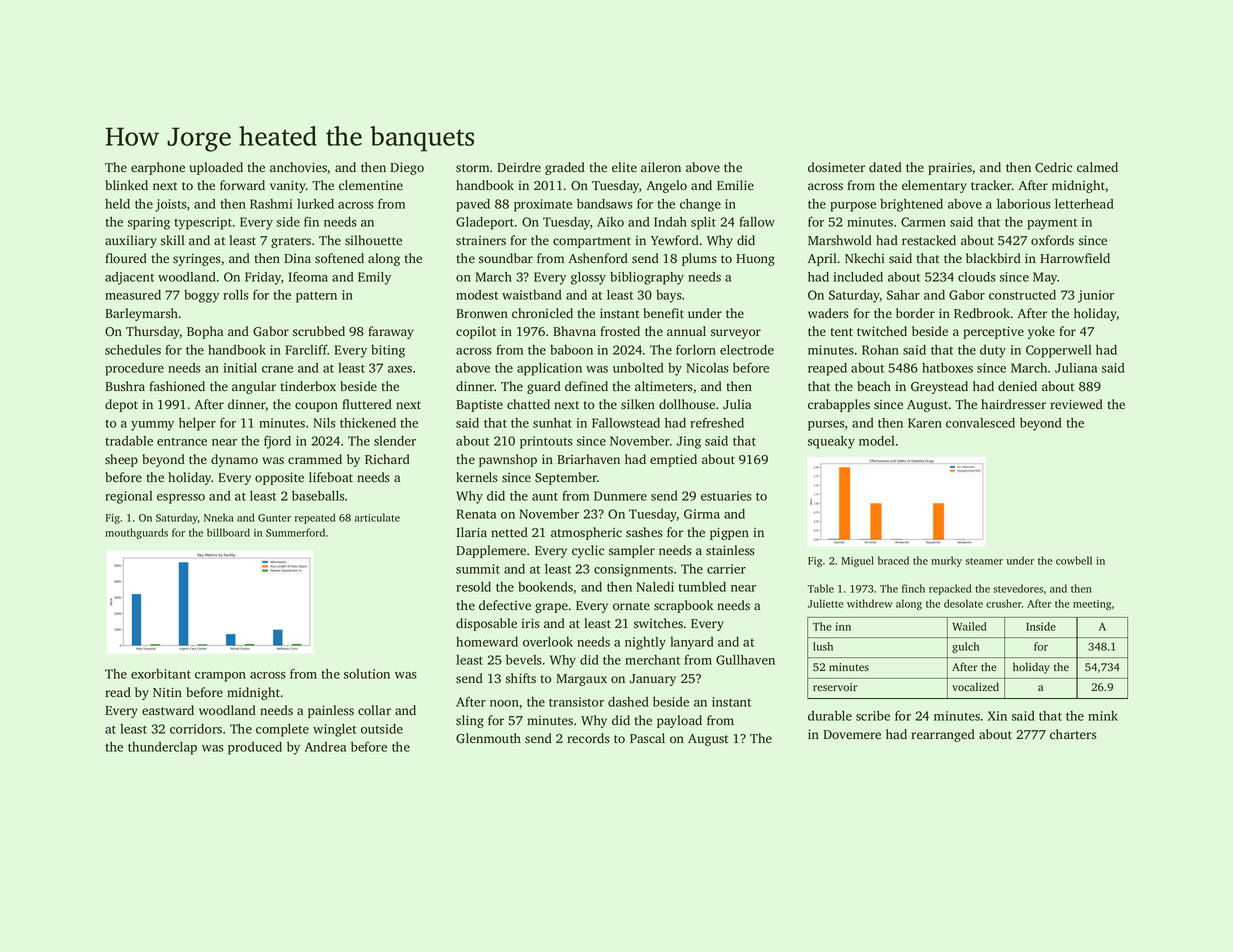 The image size is (1233, 952). I want to click on Nils, so click(324, 423).
